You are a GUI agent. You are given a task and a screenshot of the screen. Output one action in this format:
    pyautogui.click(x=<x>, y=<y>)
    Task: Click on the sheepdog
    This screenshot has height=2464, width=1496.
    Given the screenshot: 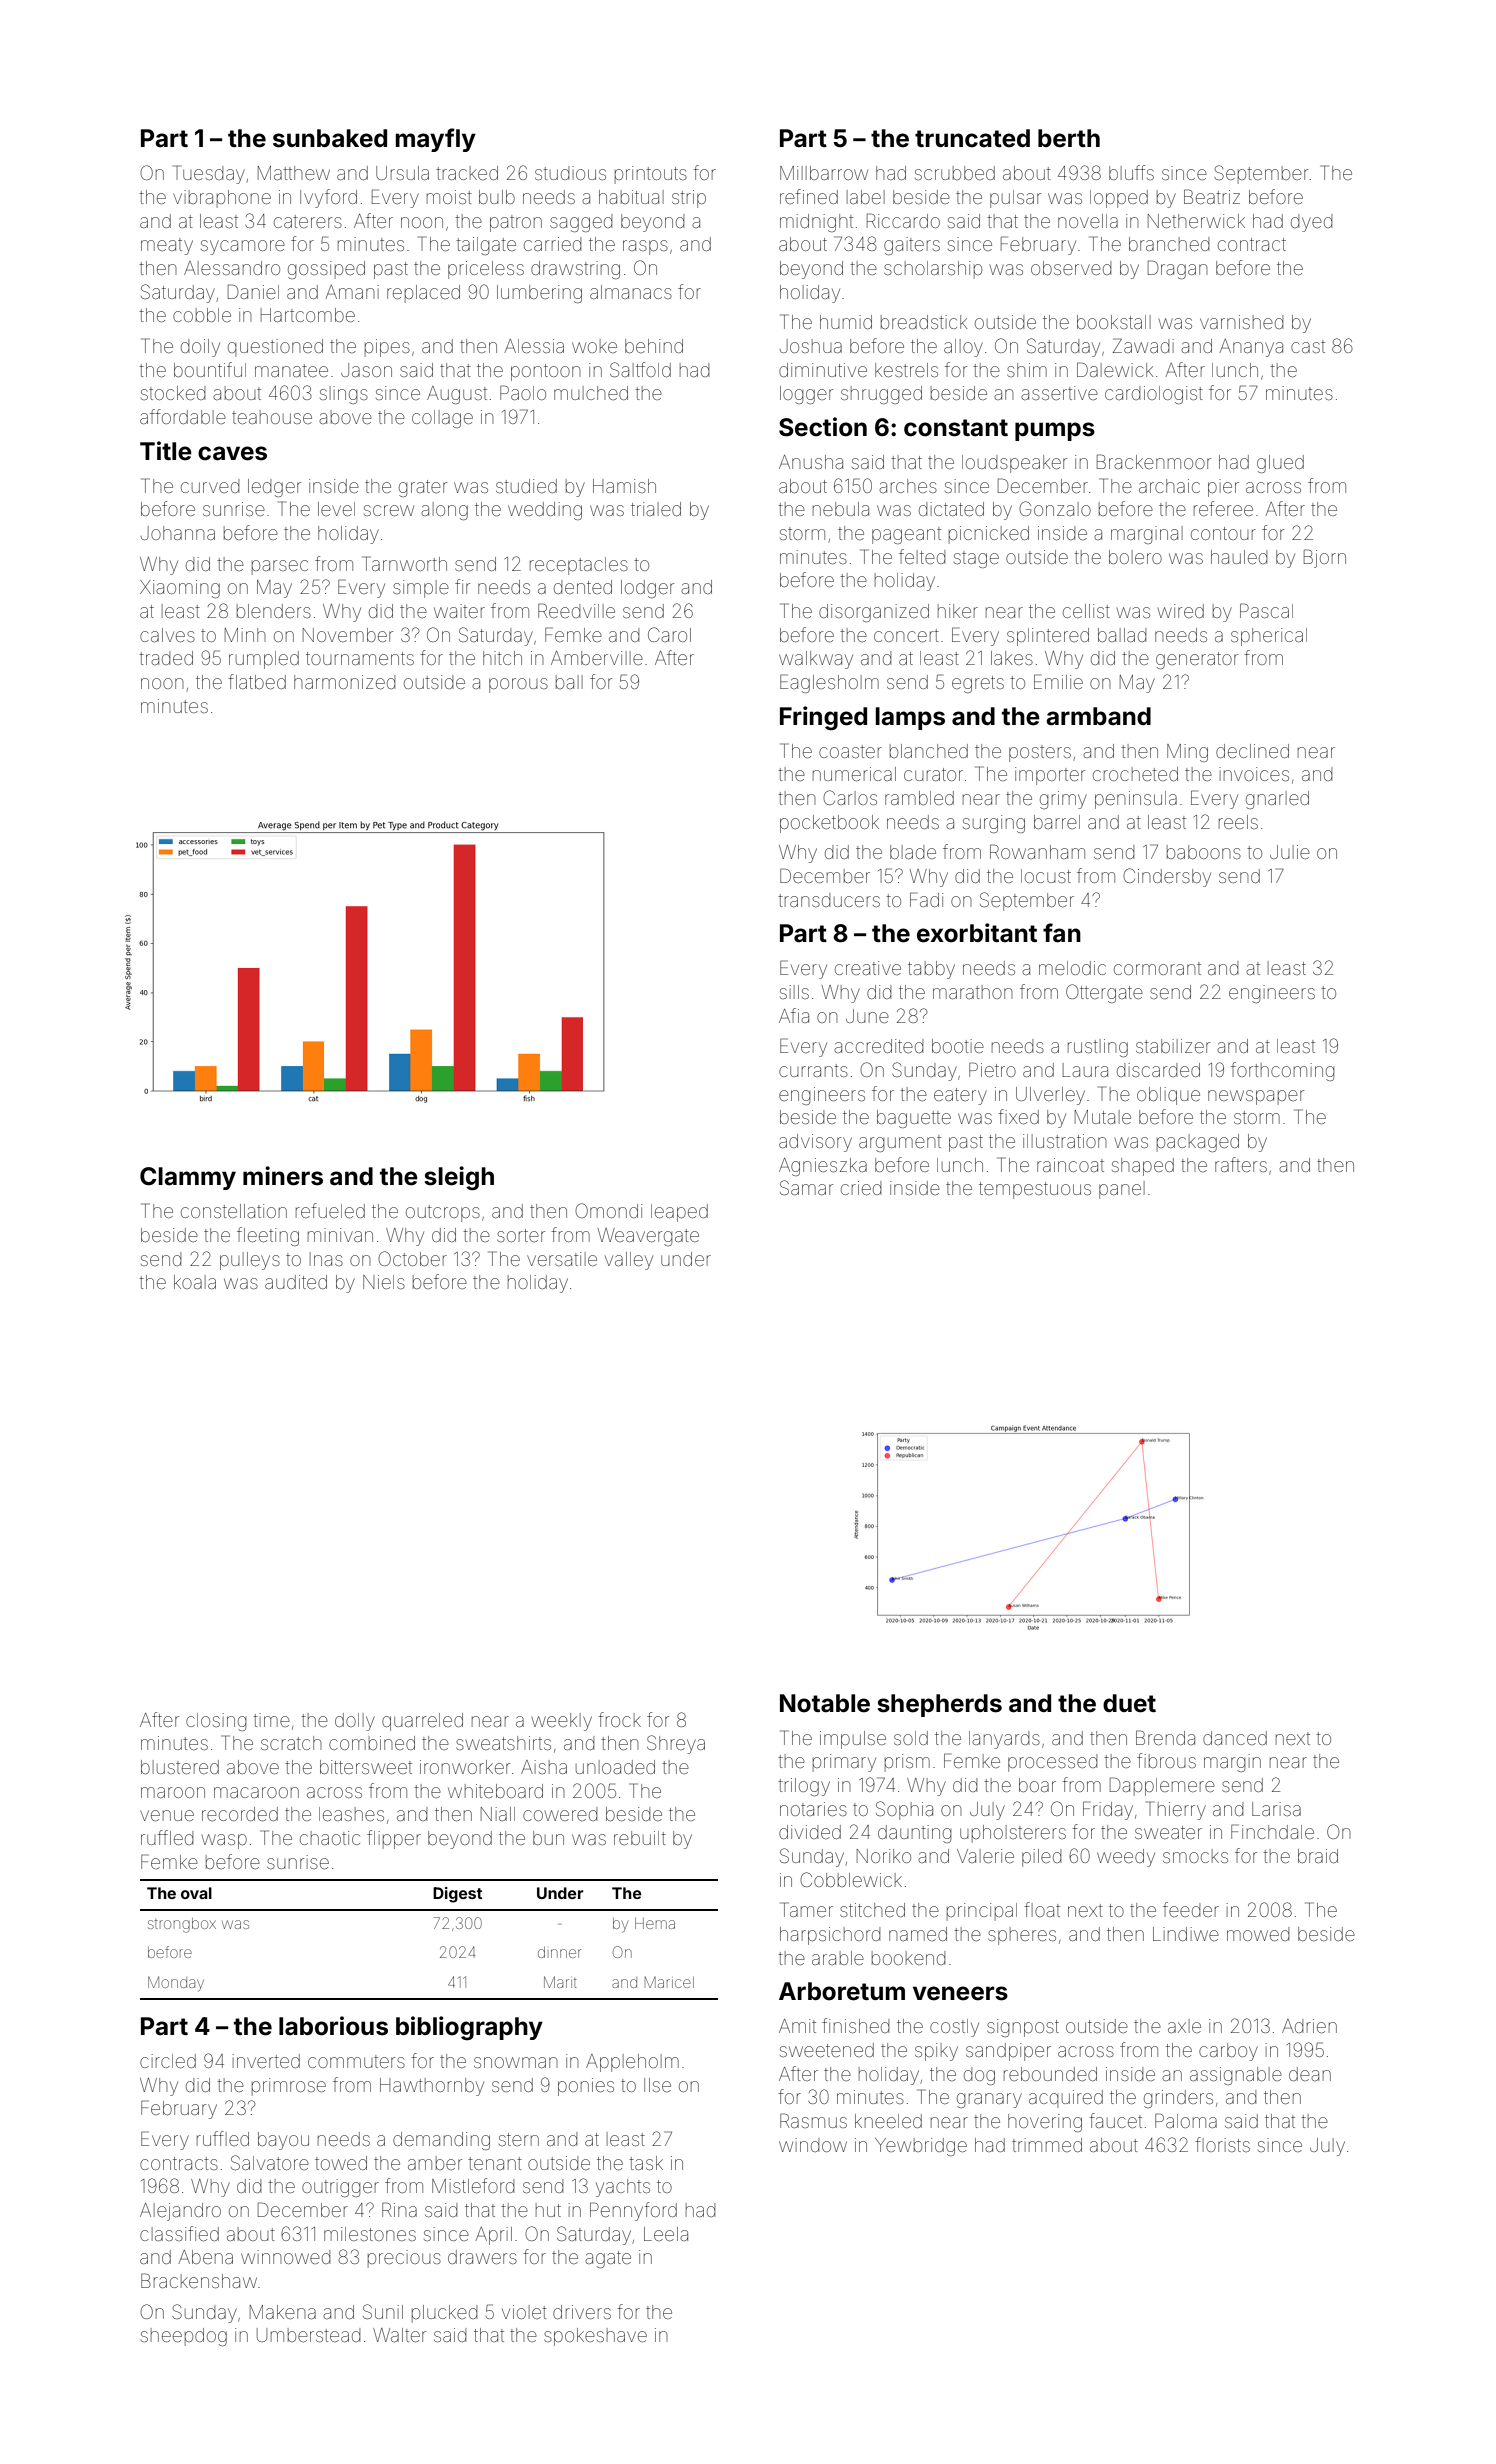 What is the action you would take?
    pyautogui.click(x=184, y=2337)
